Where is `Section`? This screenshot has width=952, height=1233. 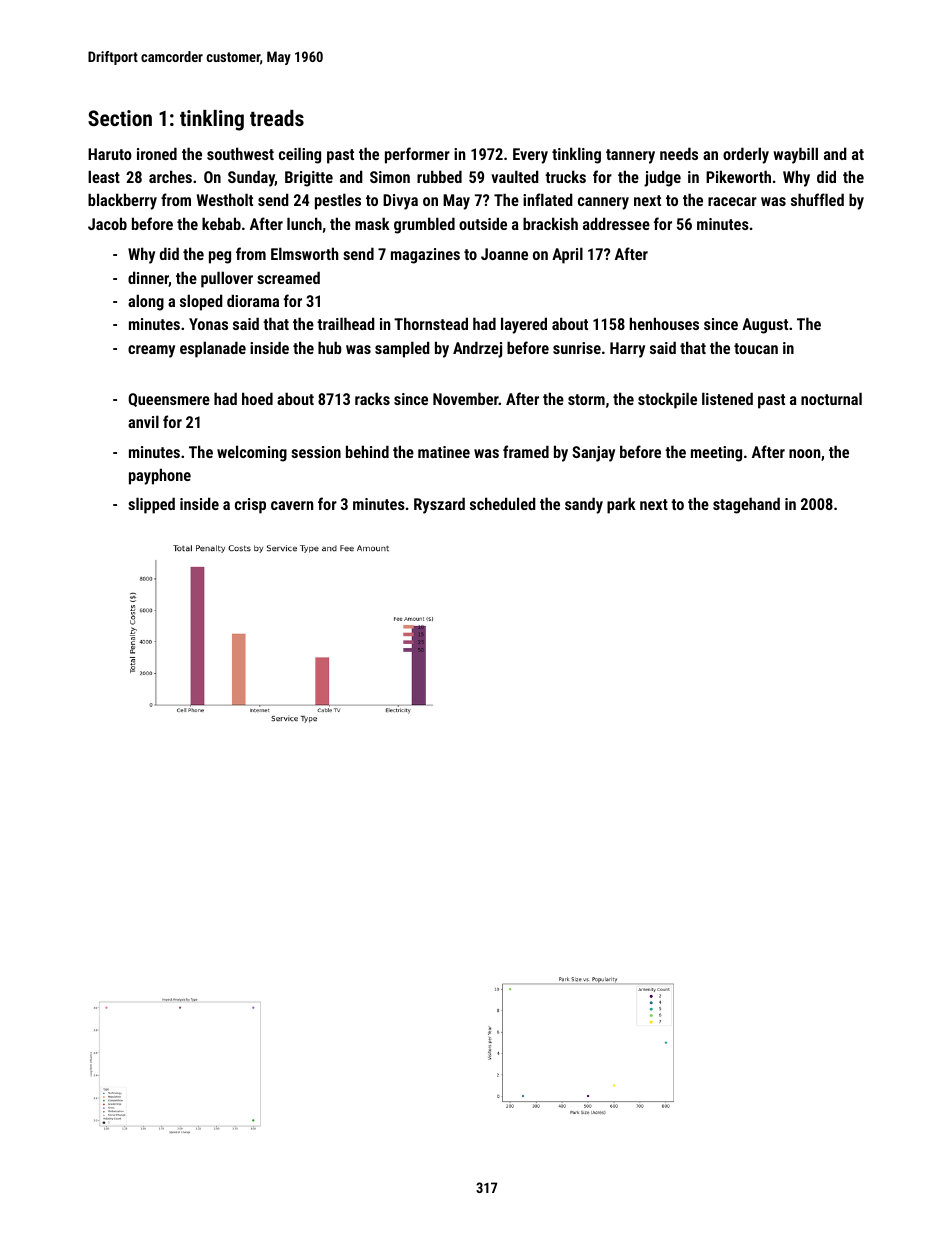
Section is located at coordinates (120, 118).
